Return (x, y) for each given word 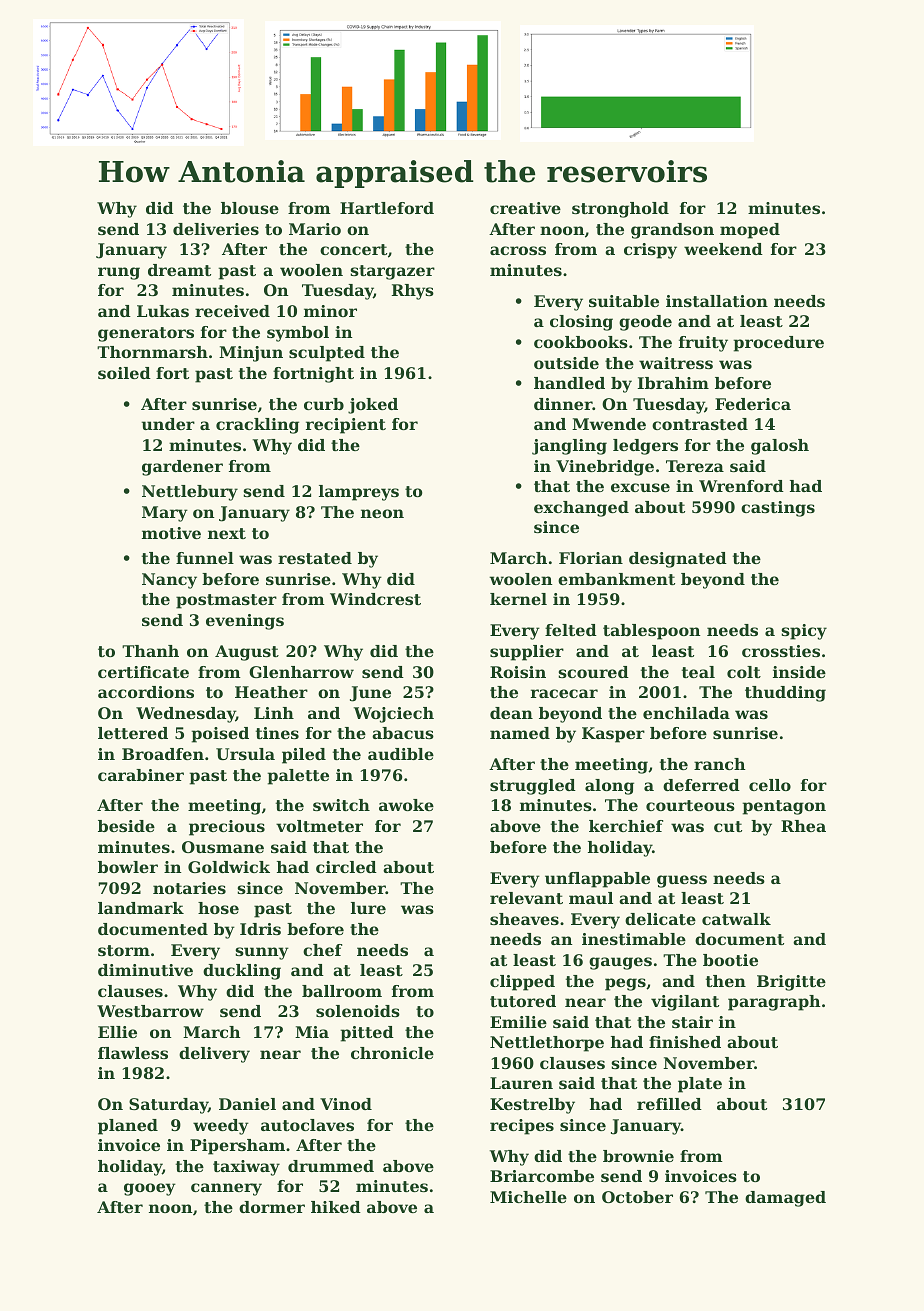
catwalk (736, 919)
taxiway (246, 1168)
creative (525, 208)
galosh (780, 447)
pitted (367, 1034)
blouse (250, 208)
